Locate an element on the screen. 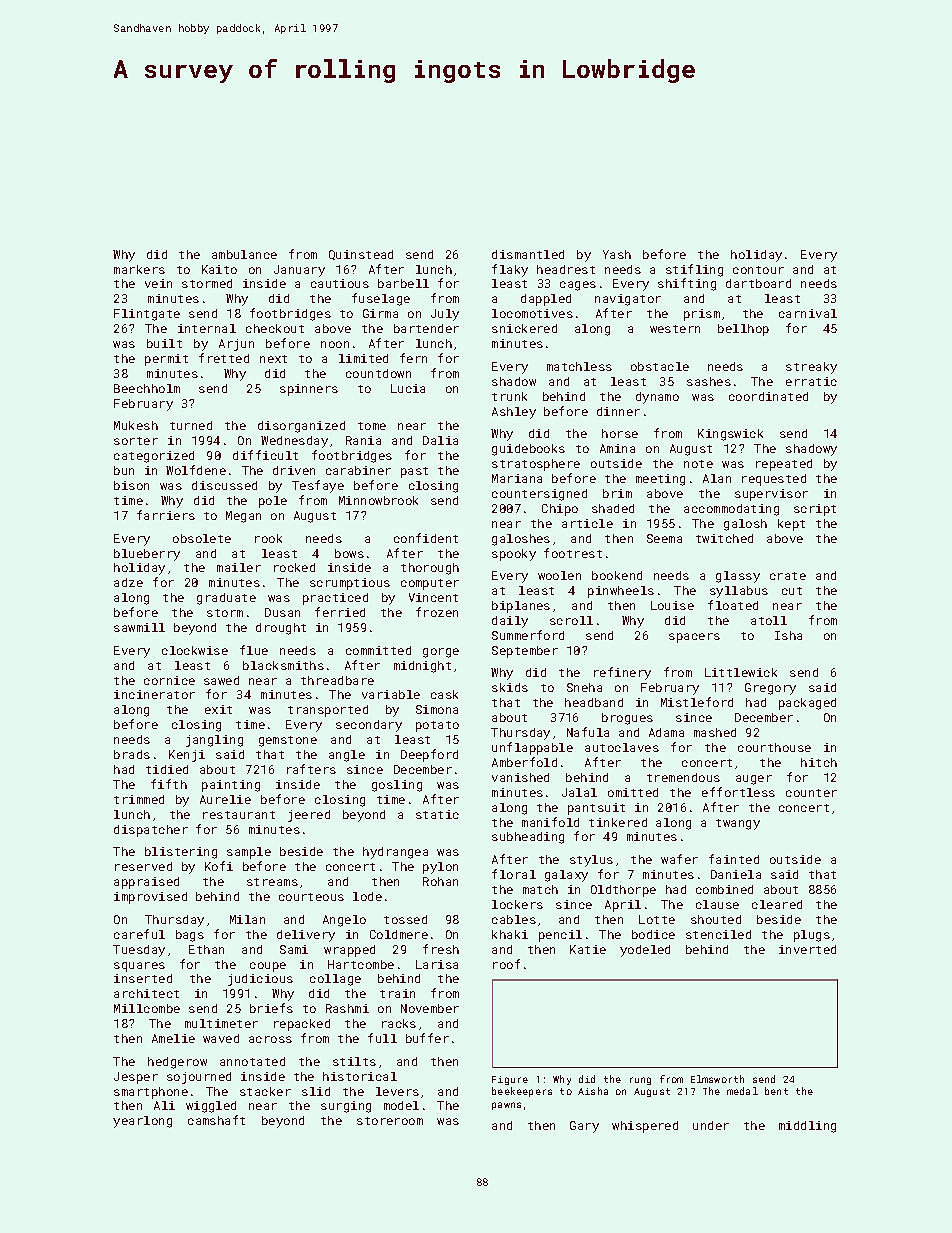 This screenshot has width=952, height=1233. storeroom is located at coordinates (390, 1121).
